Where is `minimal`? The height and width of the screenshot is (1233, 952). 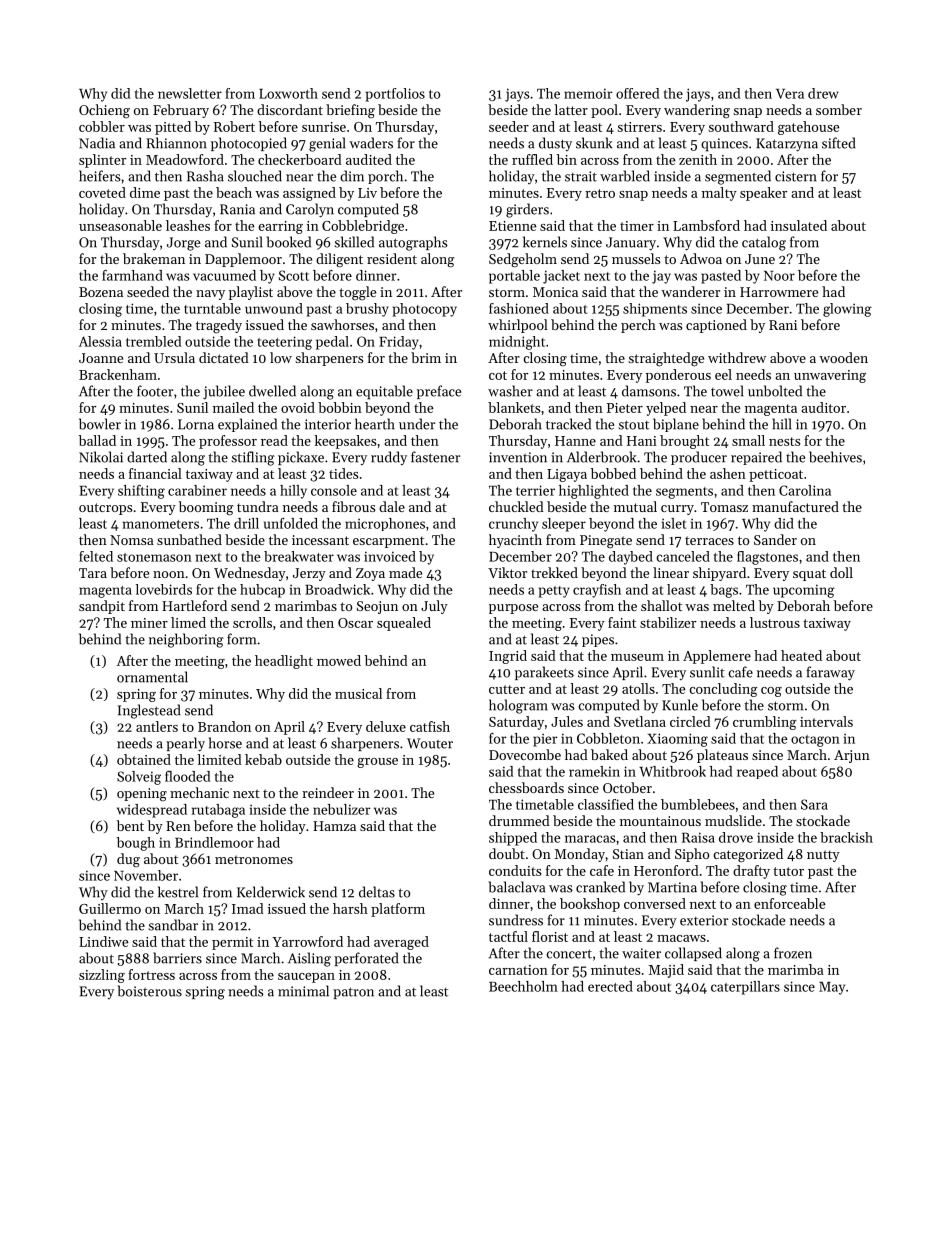 minimal is located at coordinates (303, 991).
